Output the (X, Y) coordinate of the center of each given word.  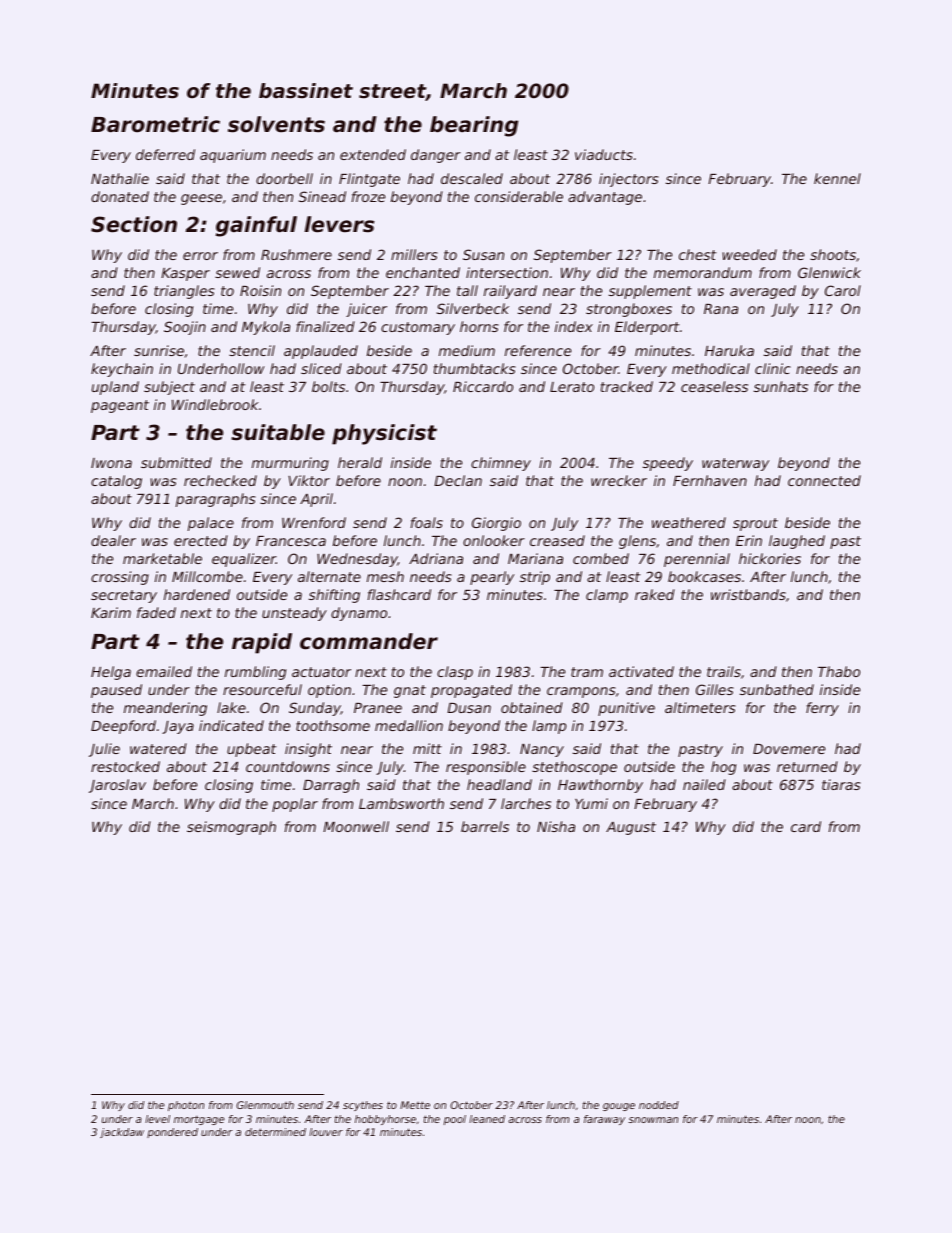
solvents (276, 124)
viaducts (604, 154)
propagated (471, 691)
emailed (164, 671)
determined (275, 1132)
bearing (474, 126)
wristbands (748, 594)
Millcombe (207, 576)
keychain (122, 370)
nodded (659, 1105)
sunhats (781, 386)
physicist (384, 434)
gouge (619, 1107)
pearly (492, 578)
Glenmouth (265, 1105)
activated (641, 671)
